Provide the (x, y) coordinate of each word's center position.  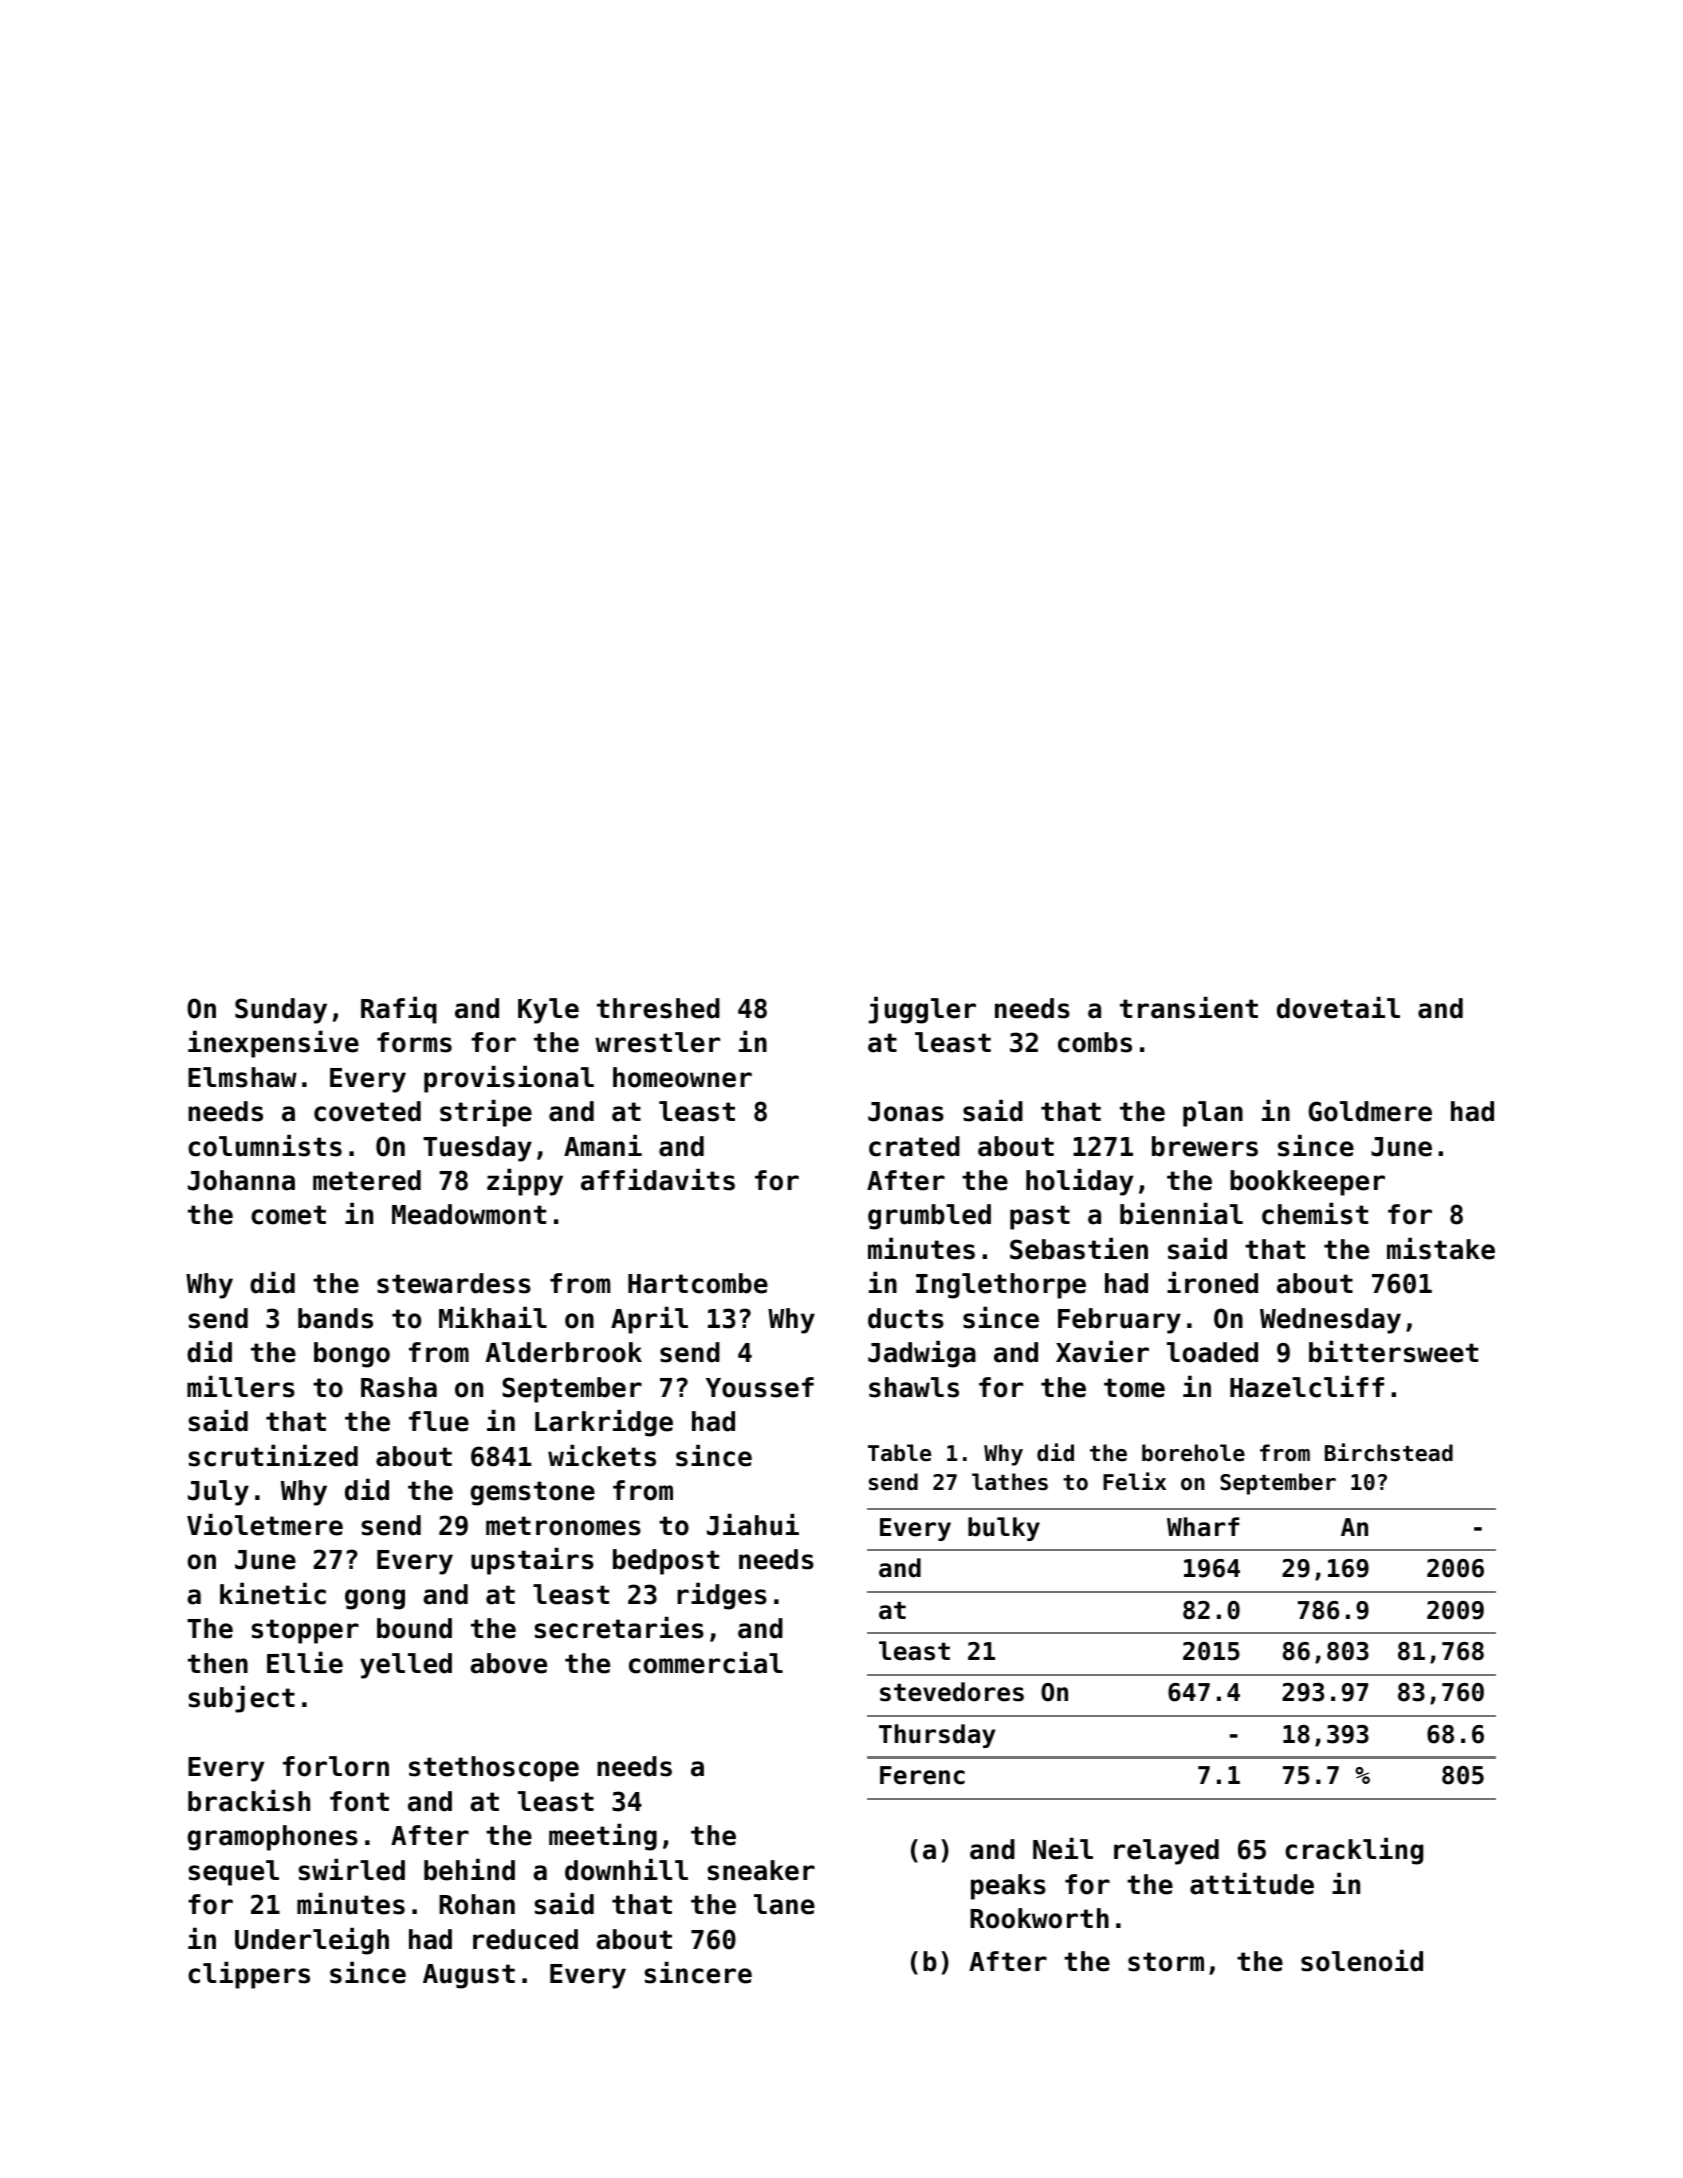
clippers (249, 1975)
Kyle (548, 1011)
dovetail (1338, 1007)
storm (1166, 1962)
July (218, 1493)
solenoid (1362, 1960)
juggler (922, 1010)
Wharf (1203, 1527)
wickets (602, 1455)
